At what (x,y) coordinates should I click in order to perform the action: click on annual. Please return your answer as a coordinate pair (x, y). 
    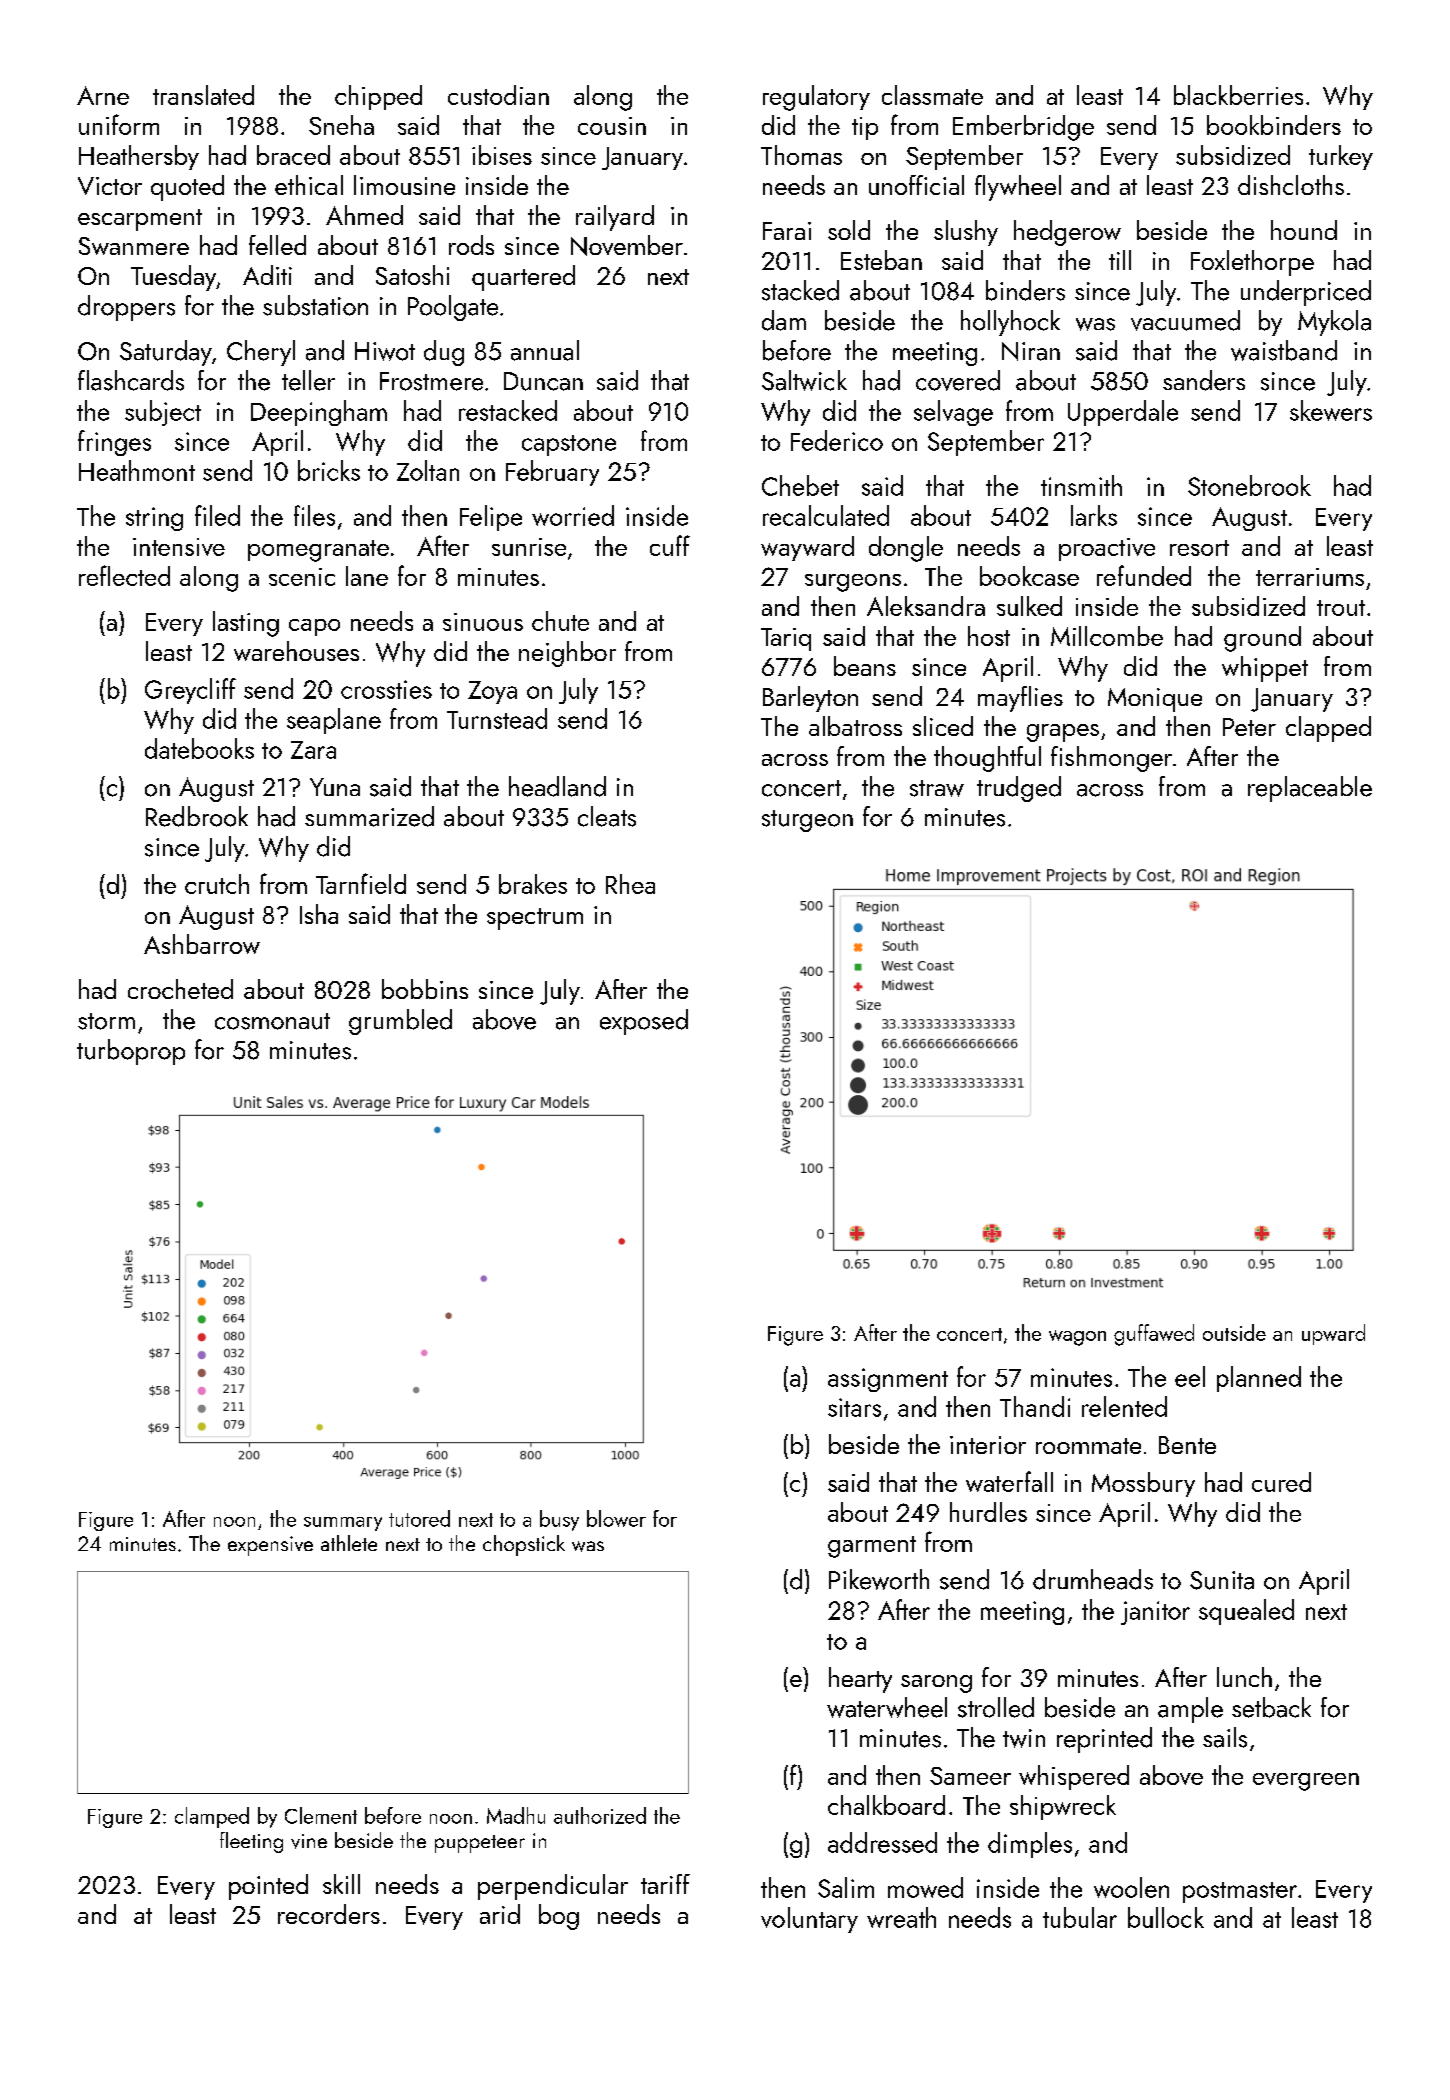
    Looking at the image, I should click on (545, 350).
